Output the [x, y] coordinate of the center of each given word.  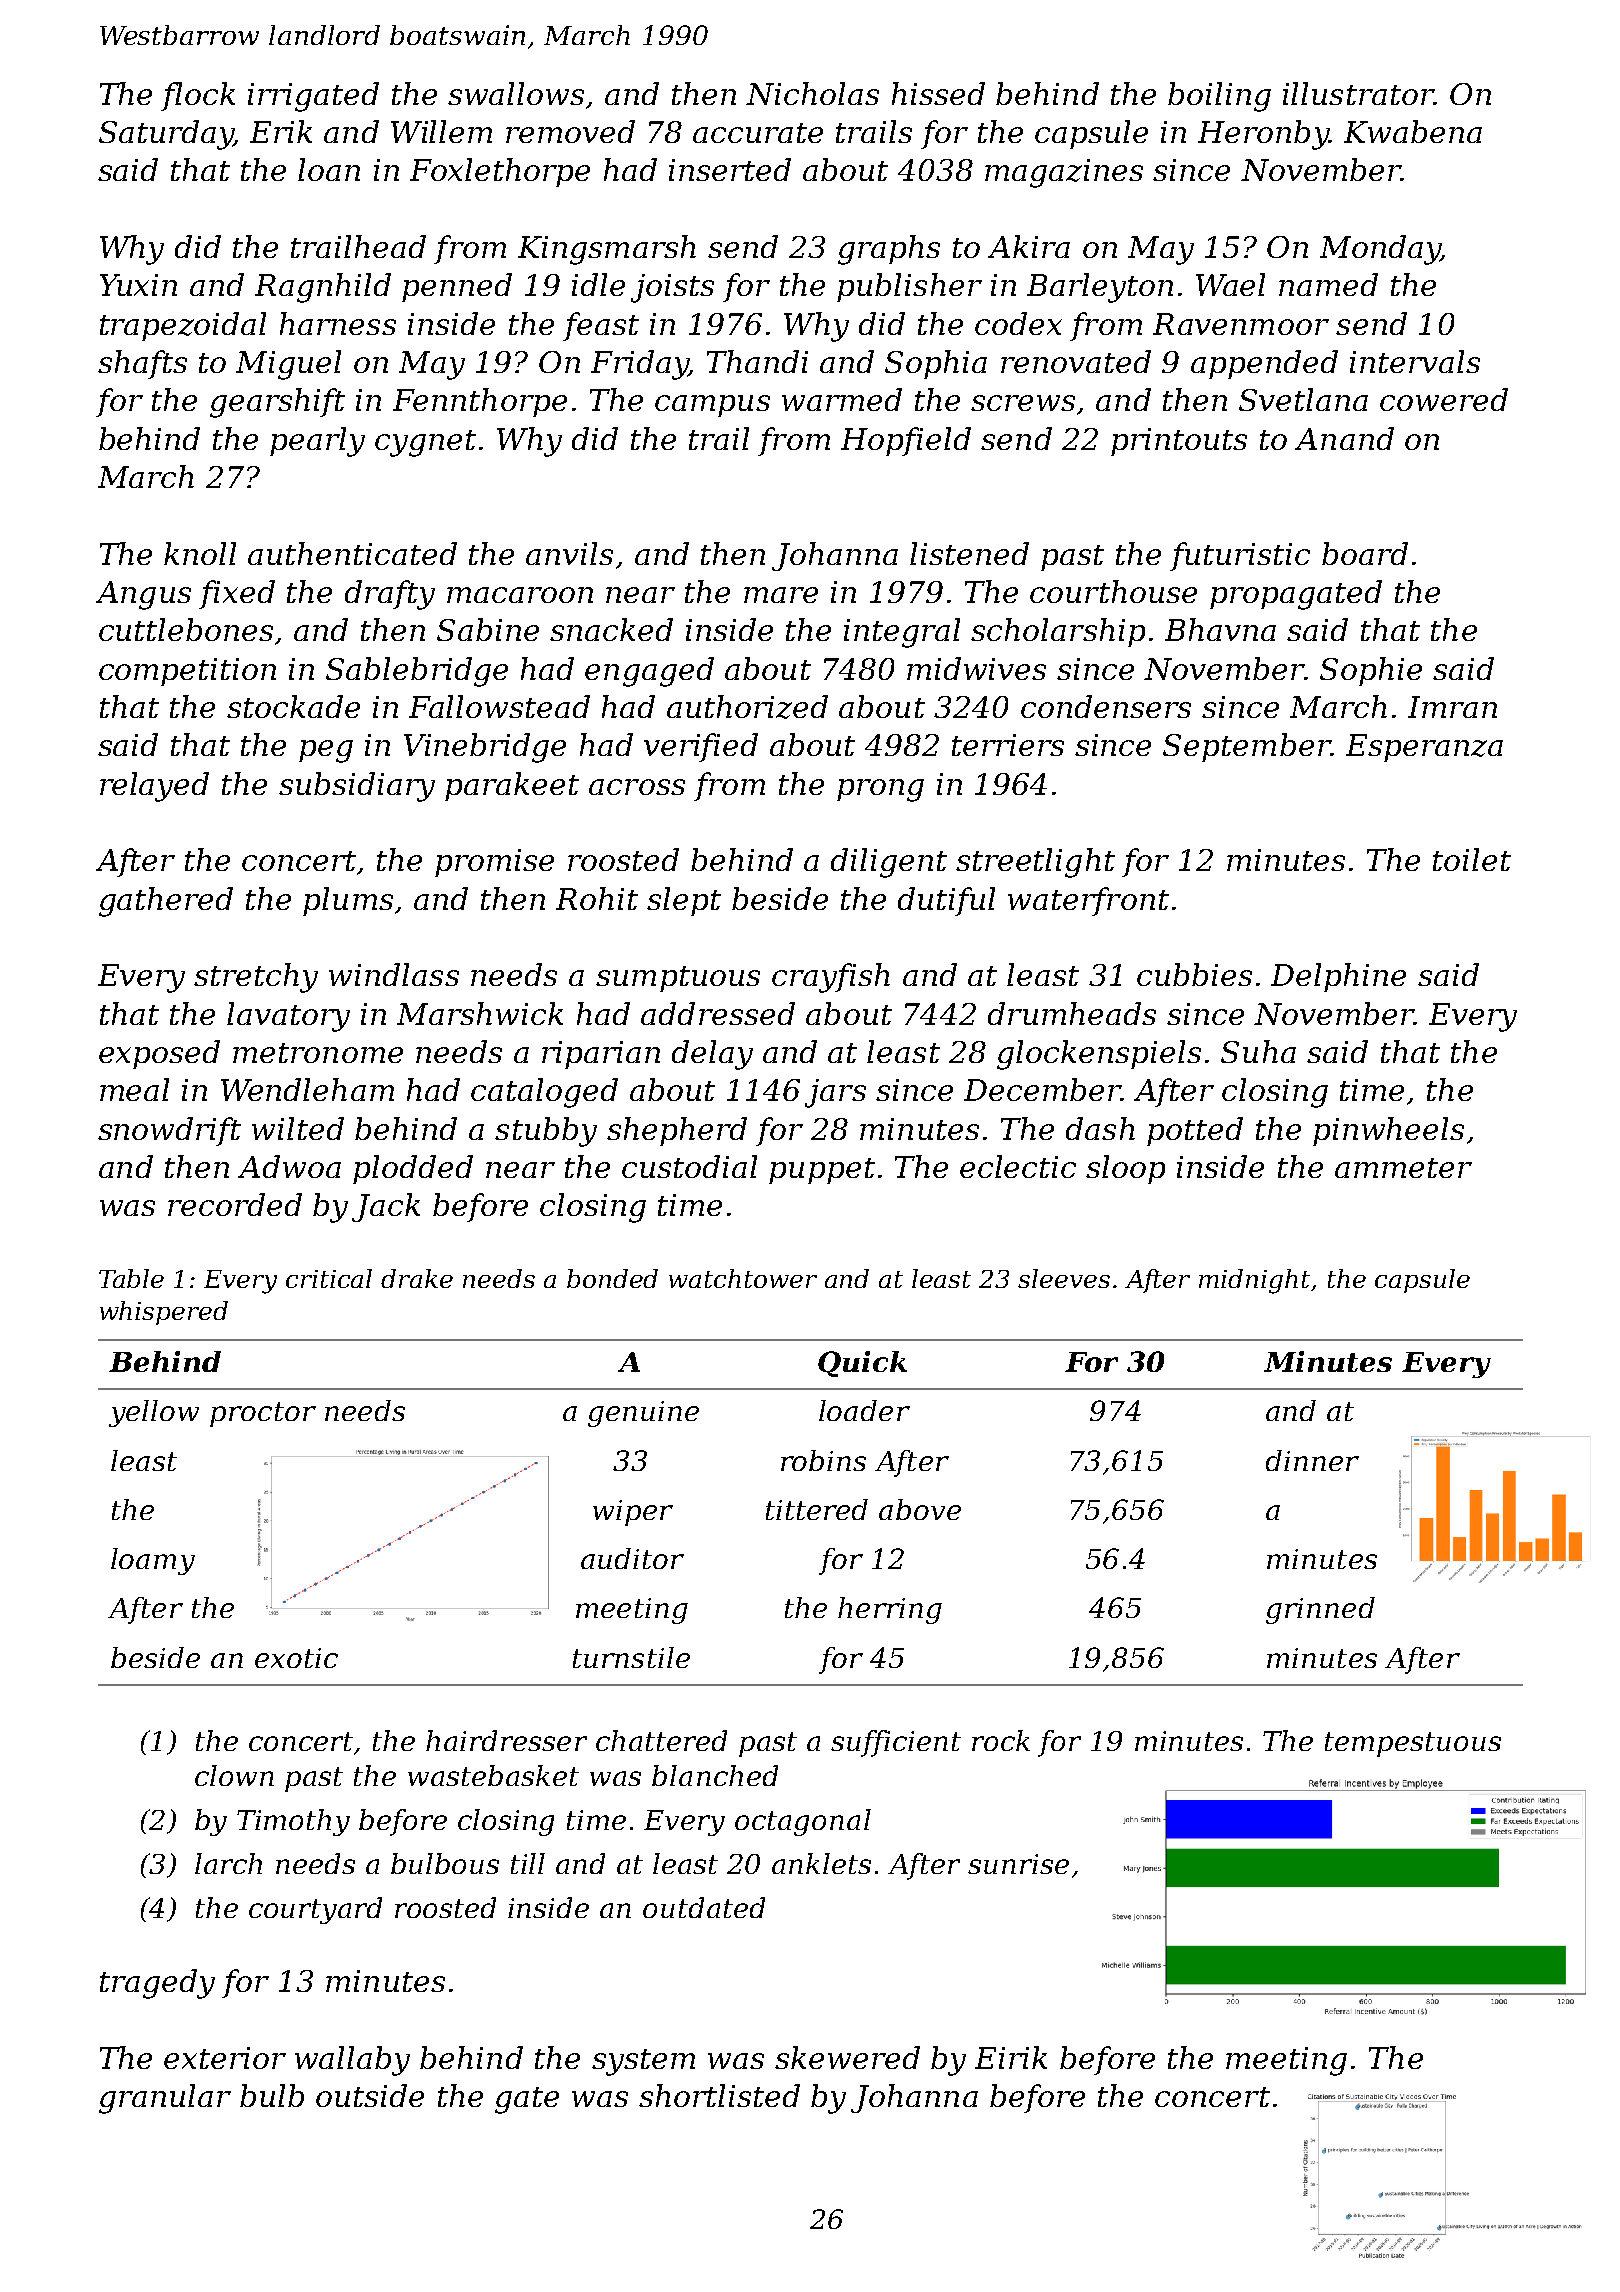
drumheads [1072, 1013]
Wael [1230, 284]
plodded [413, 1169]
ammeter [1403, 1168]
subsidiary [357, 787]
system [643, 2062]
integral [902, 633]
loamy [153, 1561]
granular [165, 2099]
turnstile [631, 1657]
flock [198, 96]
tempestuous [1413, 1744]
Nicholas [812, 93]
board [1365, 553]
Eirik [1011, 2057]
